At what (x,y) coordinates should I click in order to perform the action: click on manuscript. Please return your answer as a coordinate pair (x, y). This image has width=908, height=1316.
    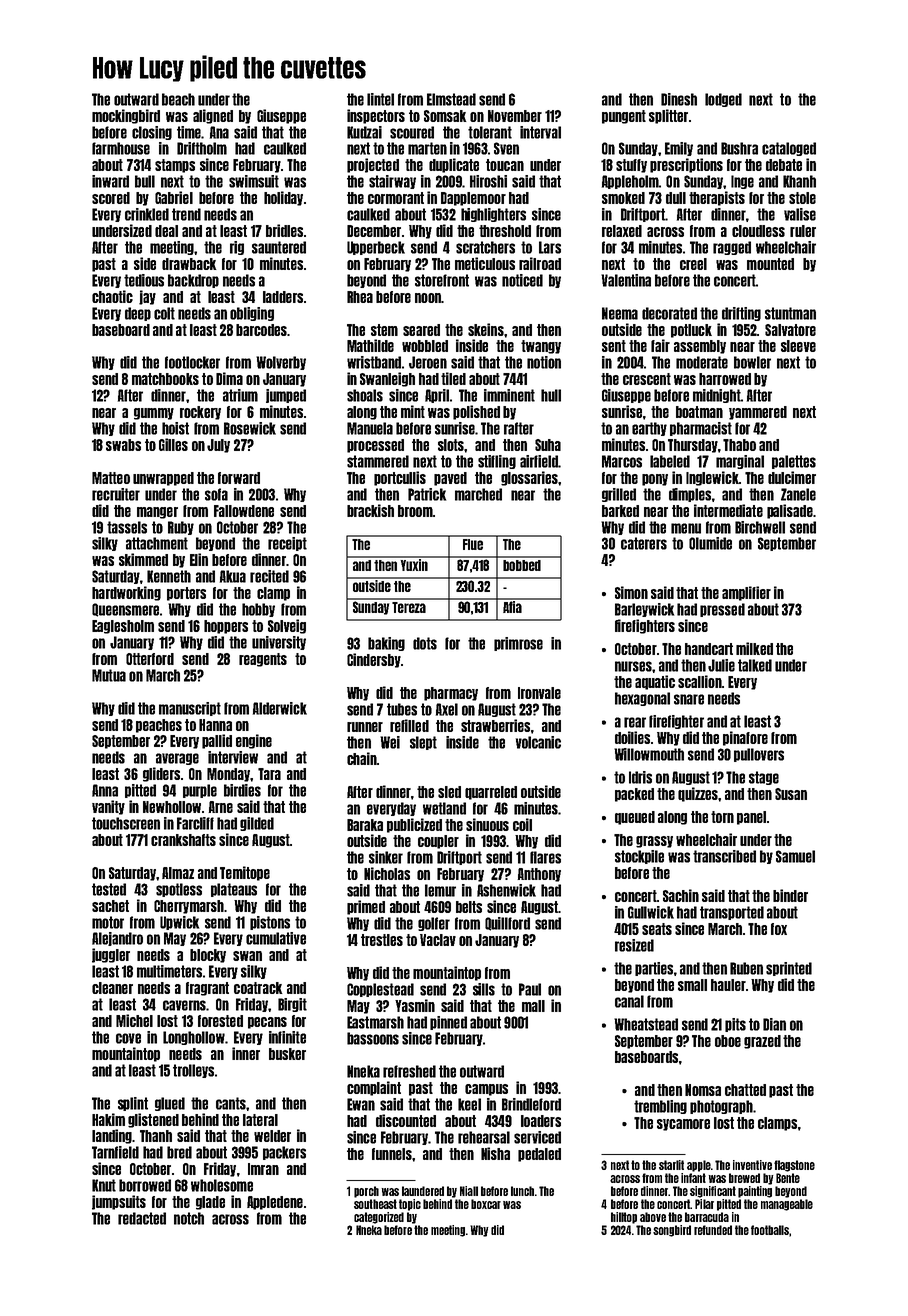
    Looking at the image, I should click on (190, 709).
